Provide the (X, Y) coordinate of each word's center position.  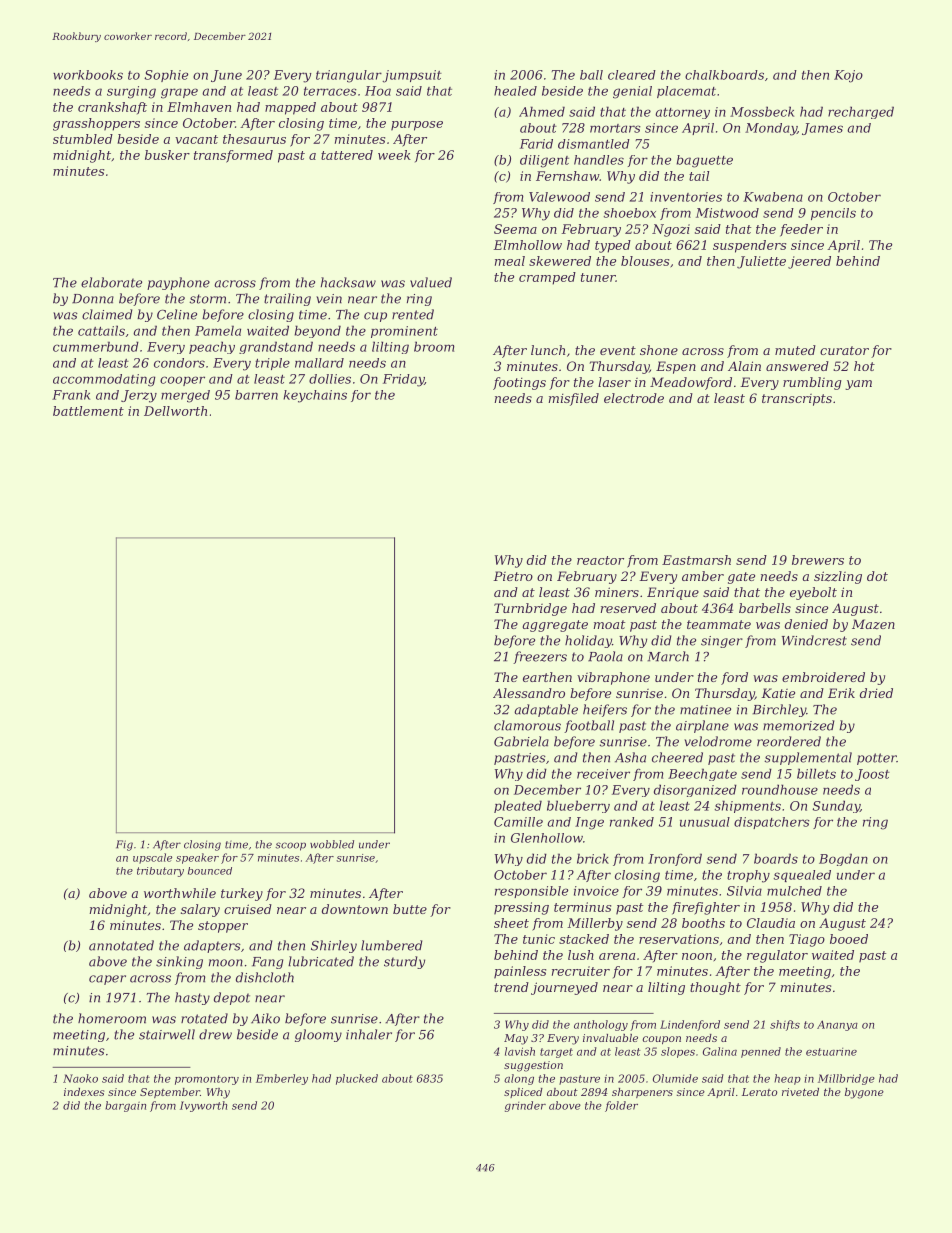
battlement (88, 411)
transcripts (797, 400)
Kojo (848, 76)
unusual (705, 822)
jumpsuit (412, 76)
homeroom (112, 1018)
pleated (518, 806)
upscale (152, 858)
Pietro (513, 576)
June (226, 76)
